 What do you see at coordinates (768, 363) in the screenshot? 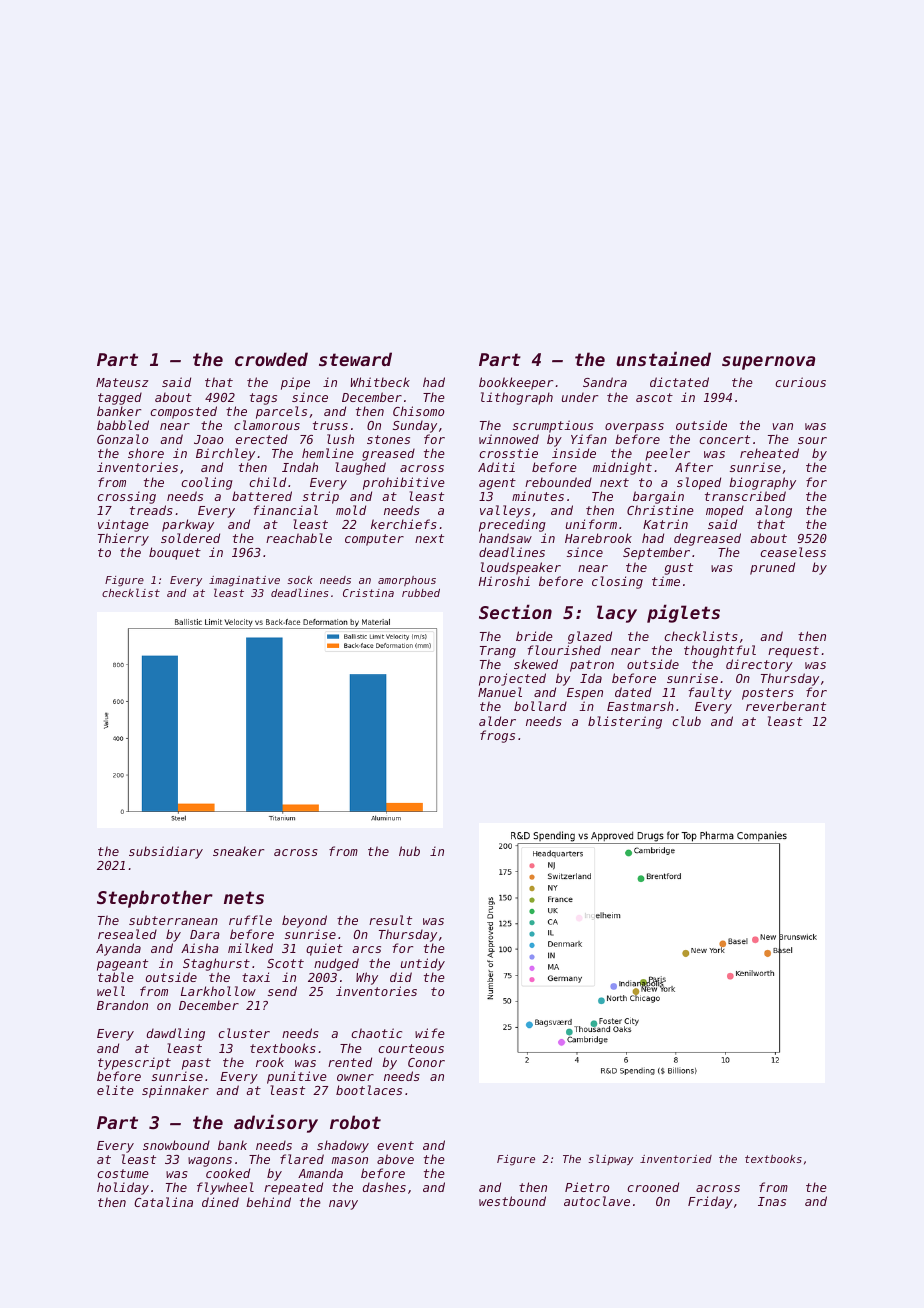
I see `supernova` at bounding box center [768, 363].
